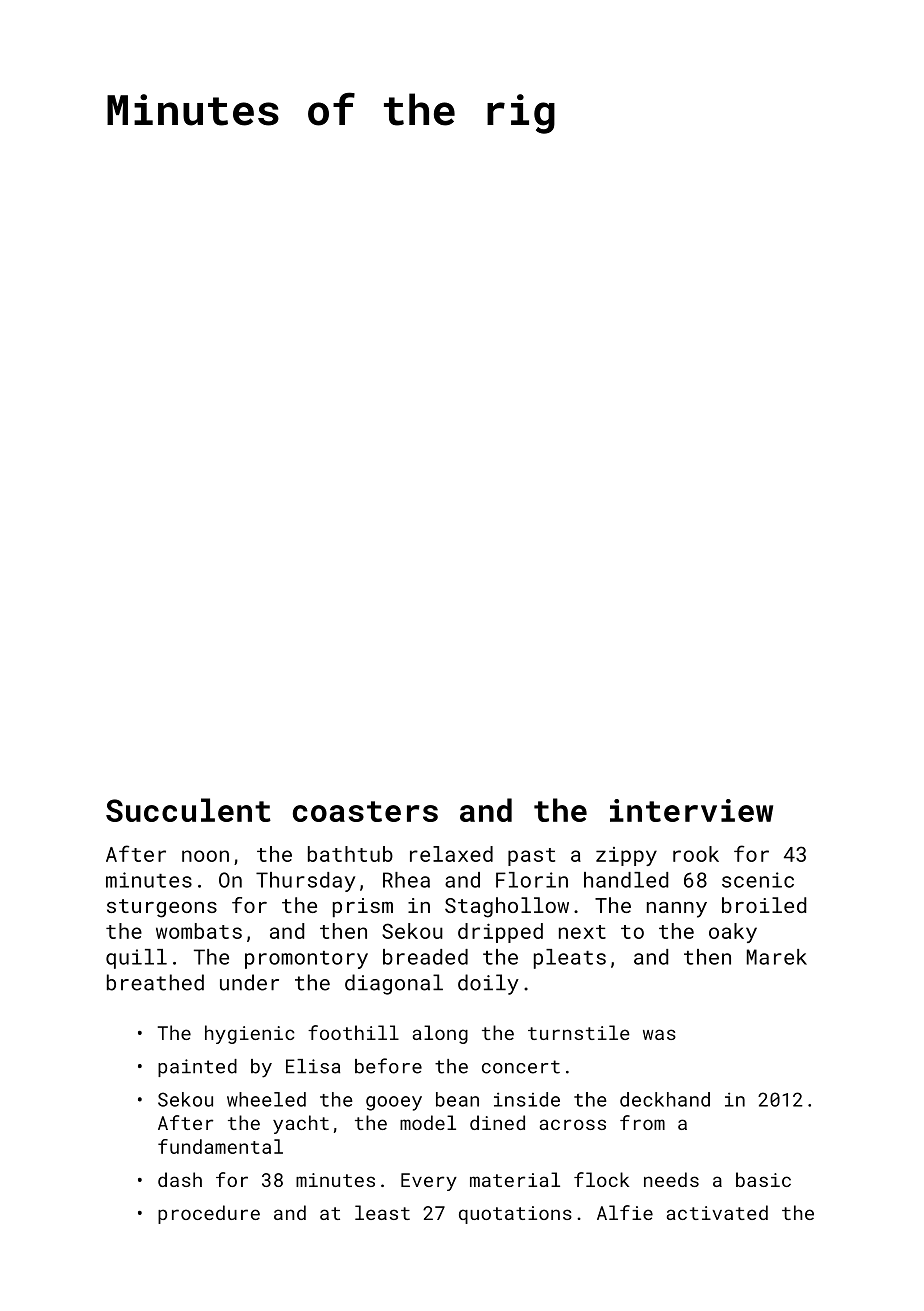 This document has height=1311, width=924. I want to click on model, so click(428, 1122).
